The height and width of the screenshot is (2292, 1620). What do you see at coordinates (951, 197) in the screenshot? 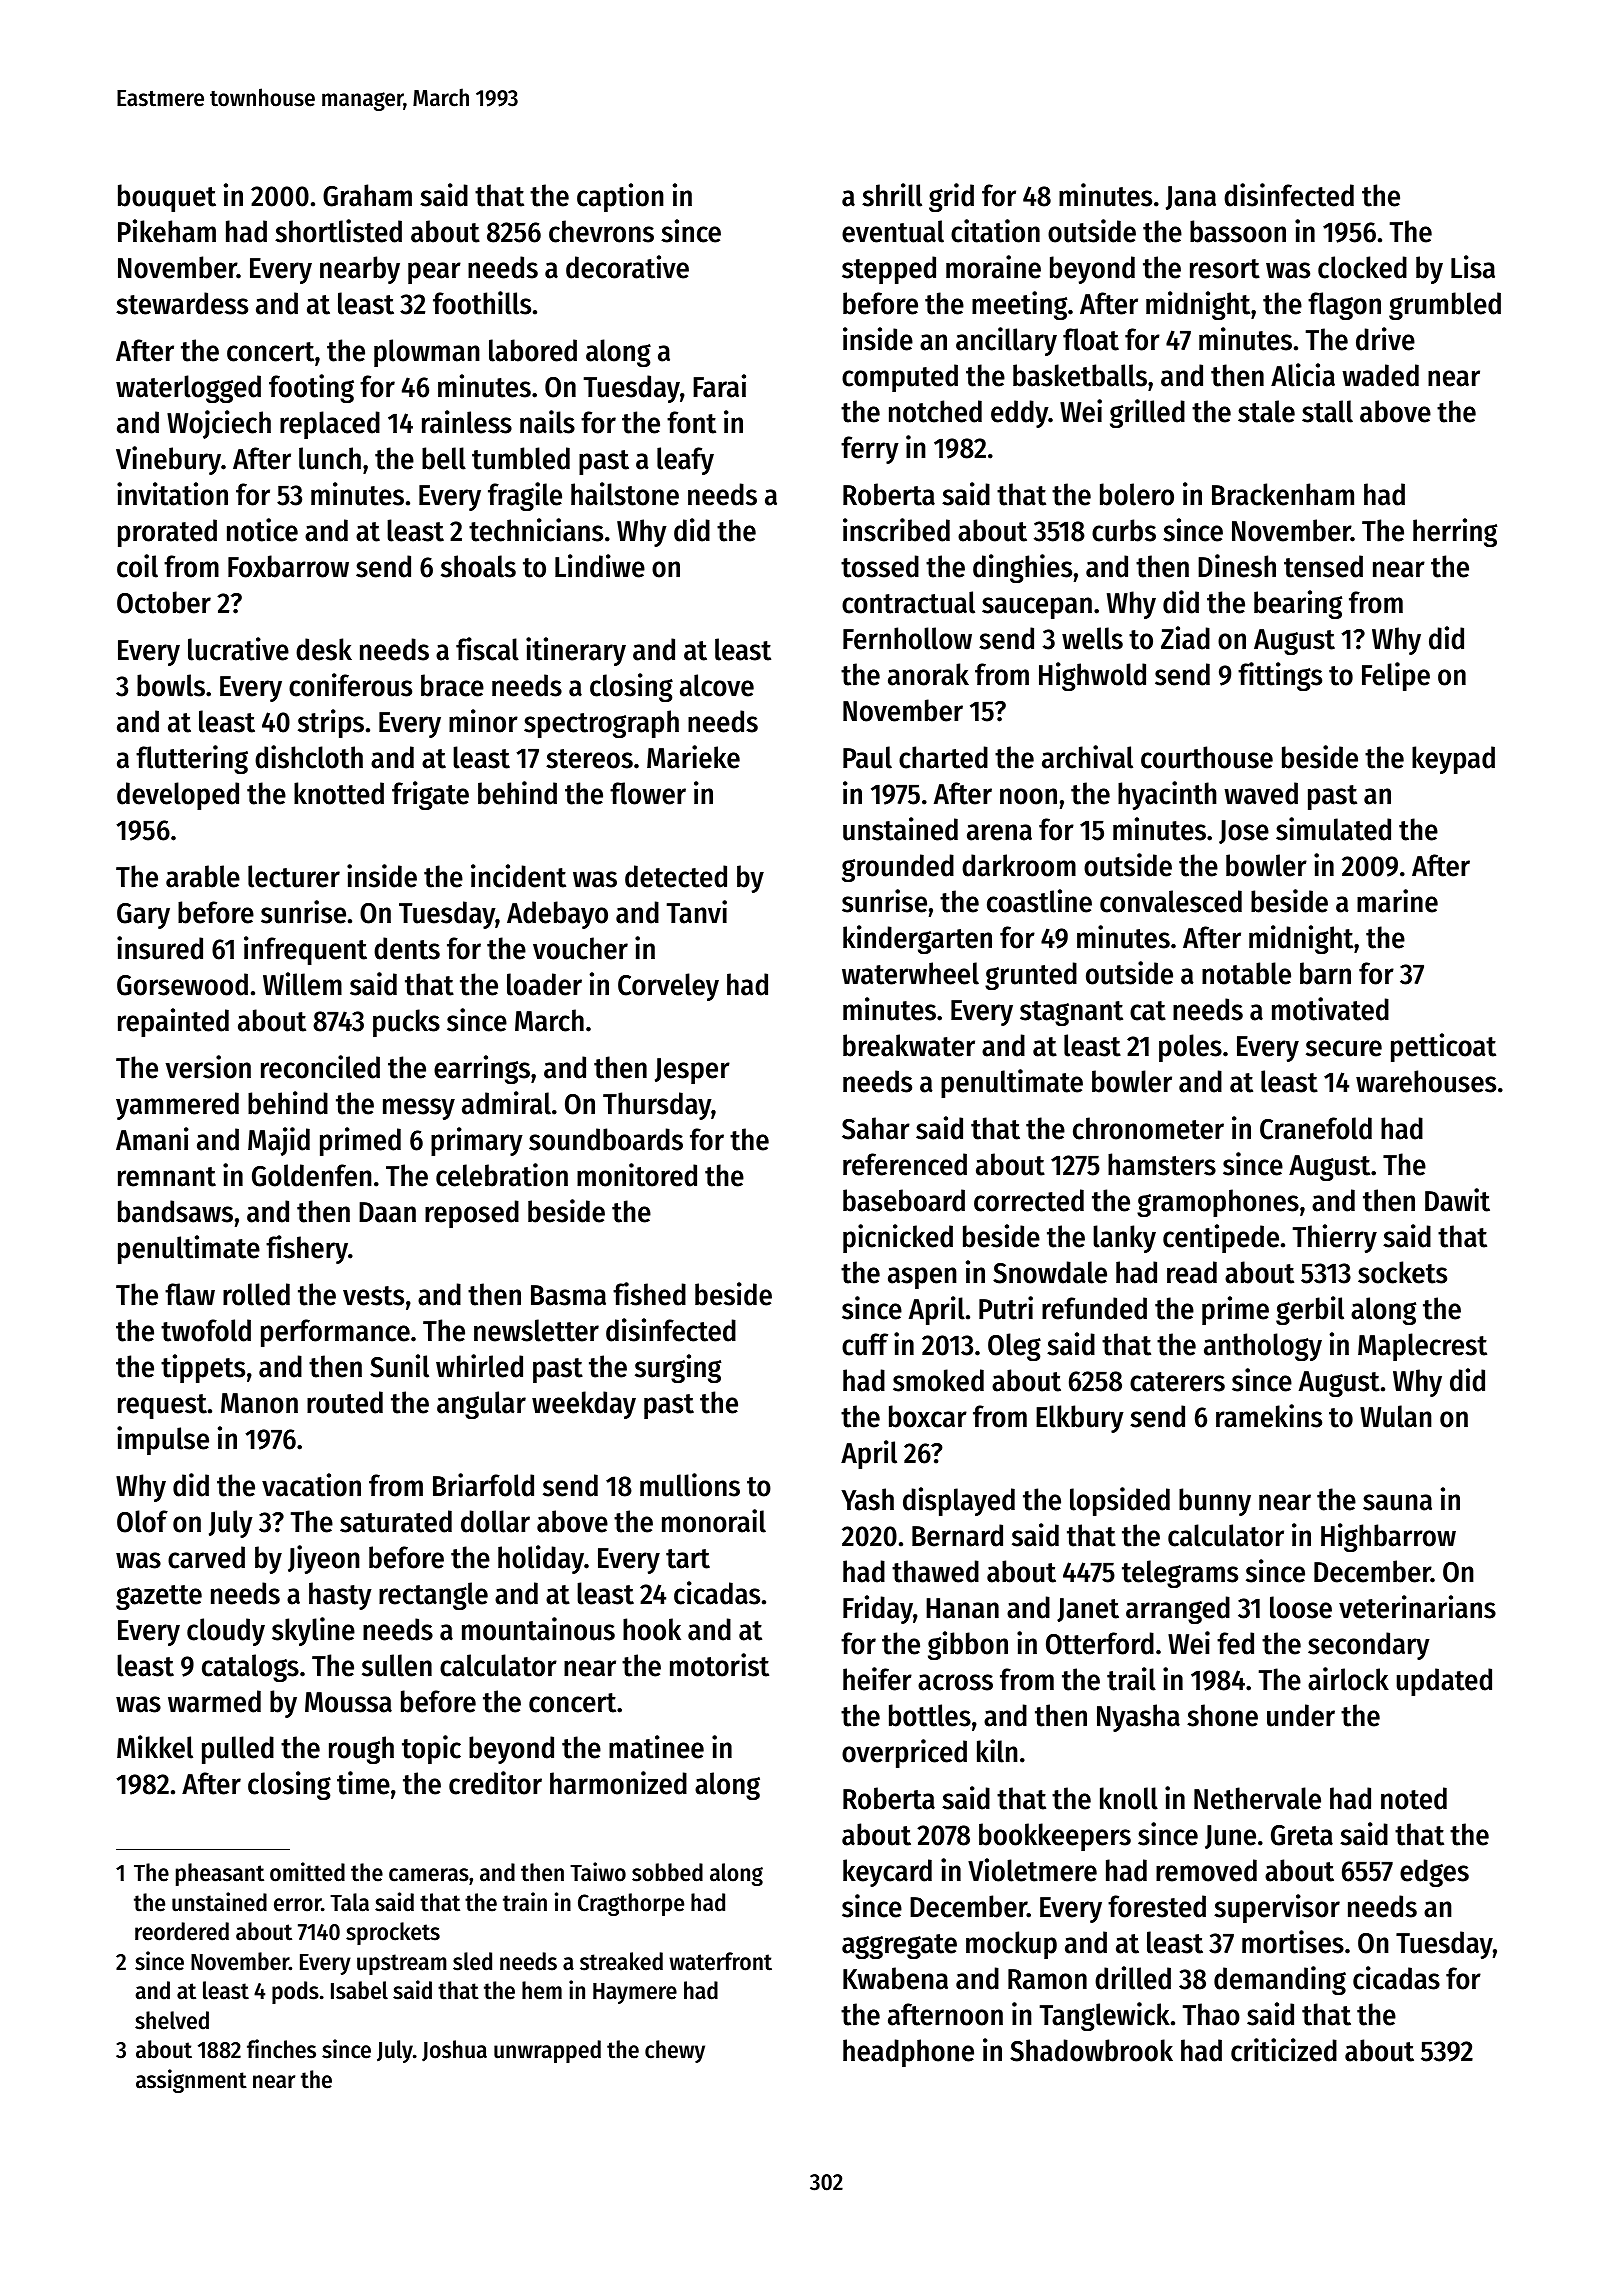
I see `grid` at bounding box center [951, 197].
